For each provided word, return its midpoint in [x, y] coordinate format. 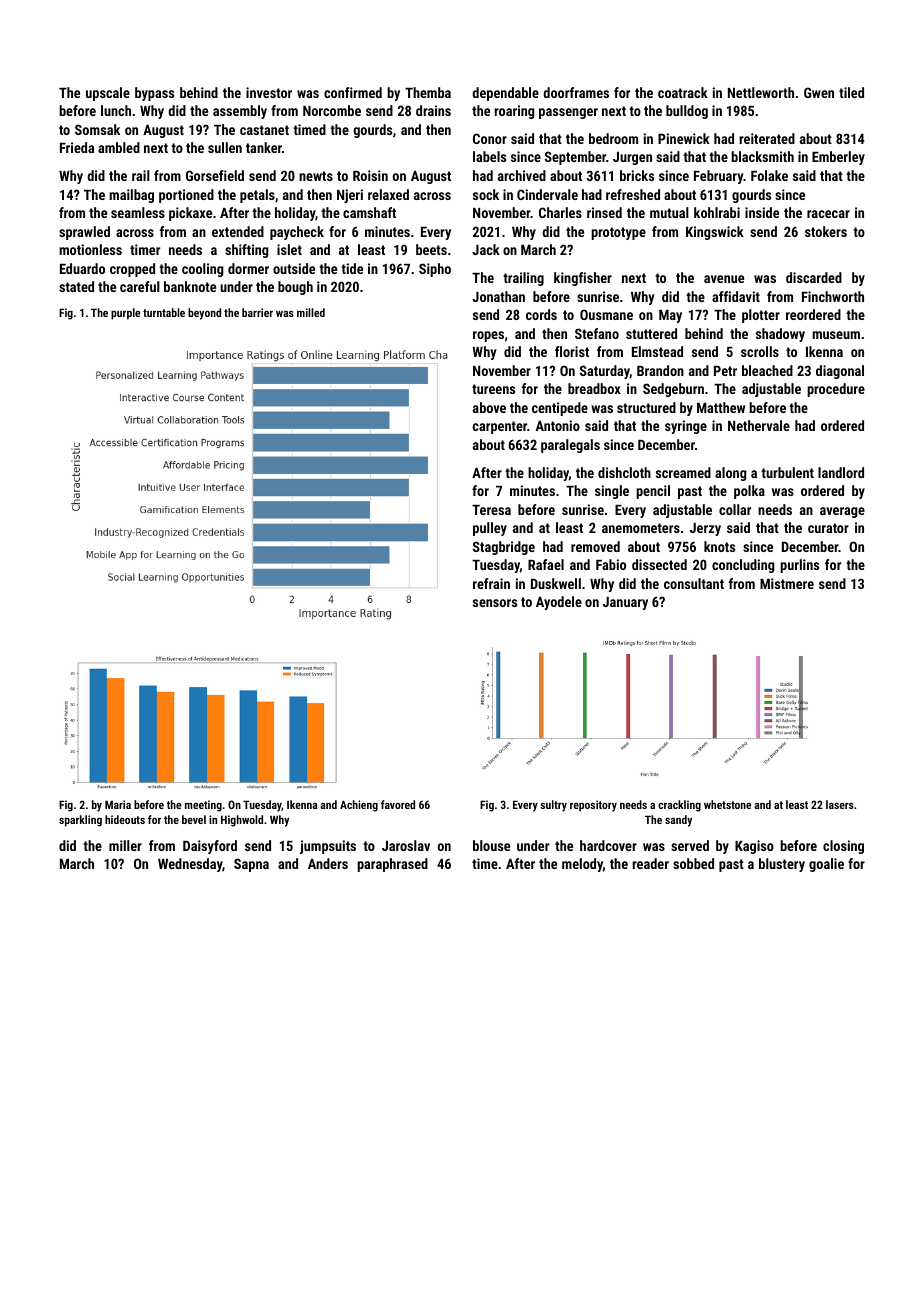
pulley [490, 529]
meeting [203, 806]
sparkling [80, 821]
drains [433, 110]
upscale [108, 94]
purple [125, 314]
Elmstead [657, 351]
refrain [491, 583]
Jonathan [498, 296]
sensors [495, 603]
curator [828, 528]
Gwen [819, 92]
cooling [203, 270]
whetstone [727, 804]
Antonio [558, 425]
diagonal [840, 372]
